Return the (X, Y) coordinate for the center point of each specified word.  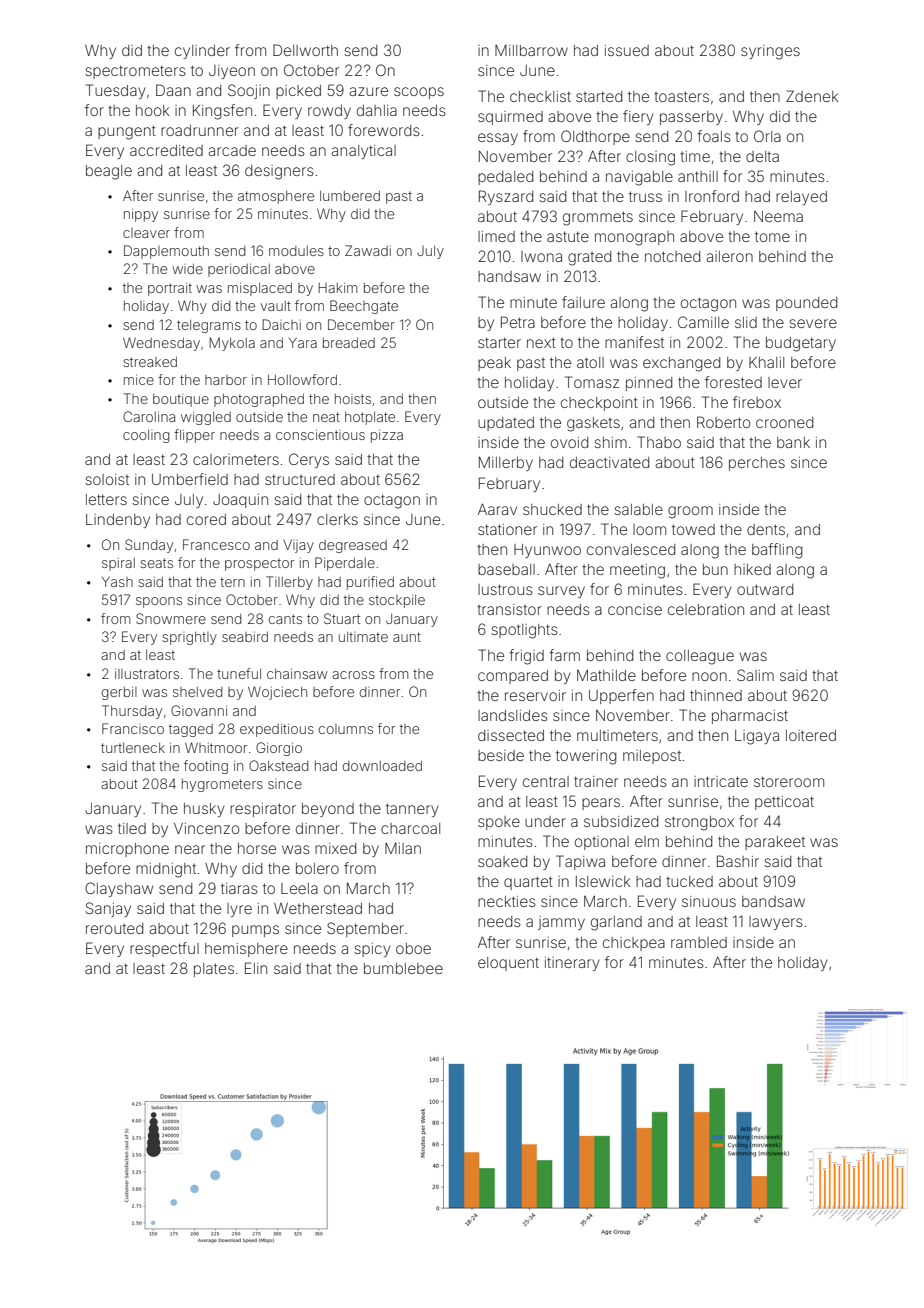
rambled (699, 942)
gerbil (119, 693)
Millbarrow (531, 50)
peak (494, 364)
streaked (150, 362)
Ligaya (757, 737)
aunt (407, 637)
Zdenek (812, 96)
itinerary (572, 964)
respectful (164, 949)
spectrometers (135, 72)
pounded (806, 304)
